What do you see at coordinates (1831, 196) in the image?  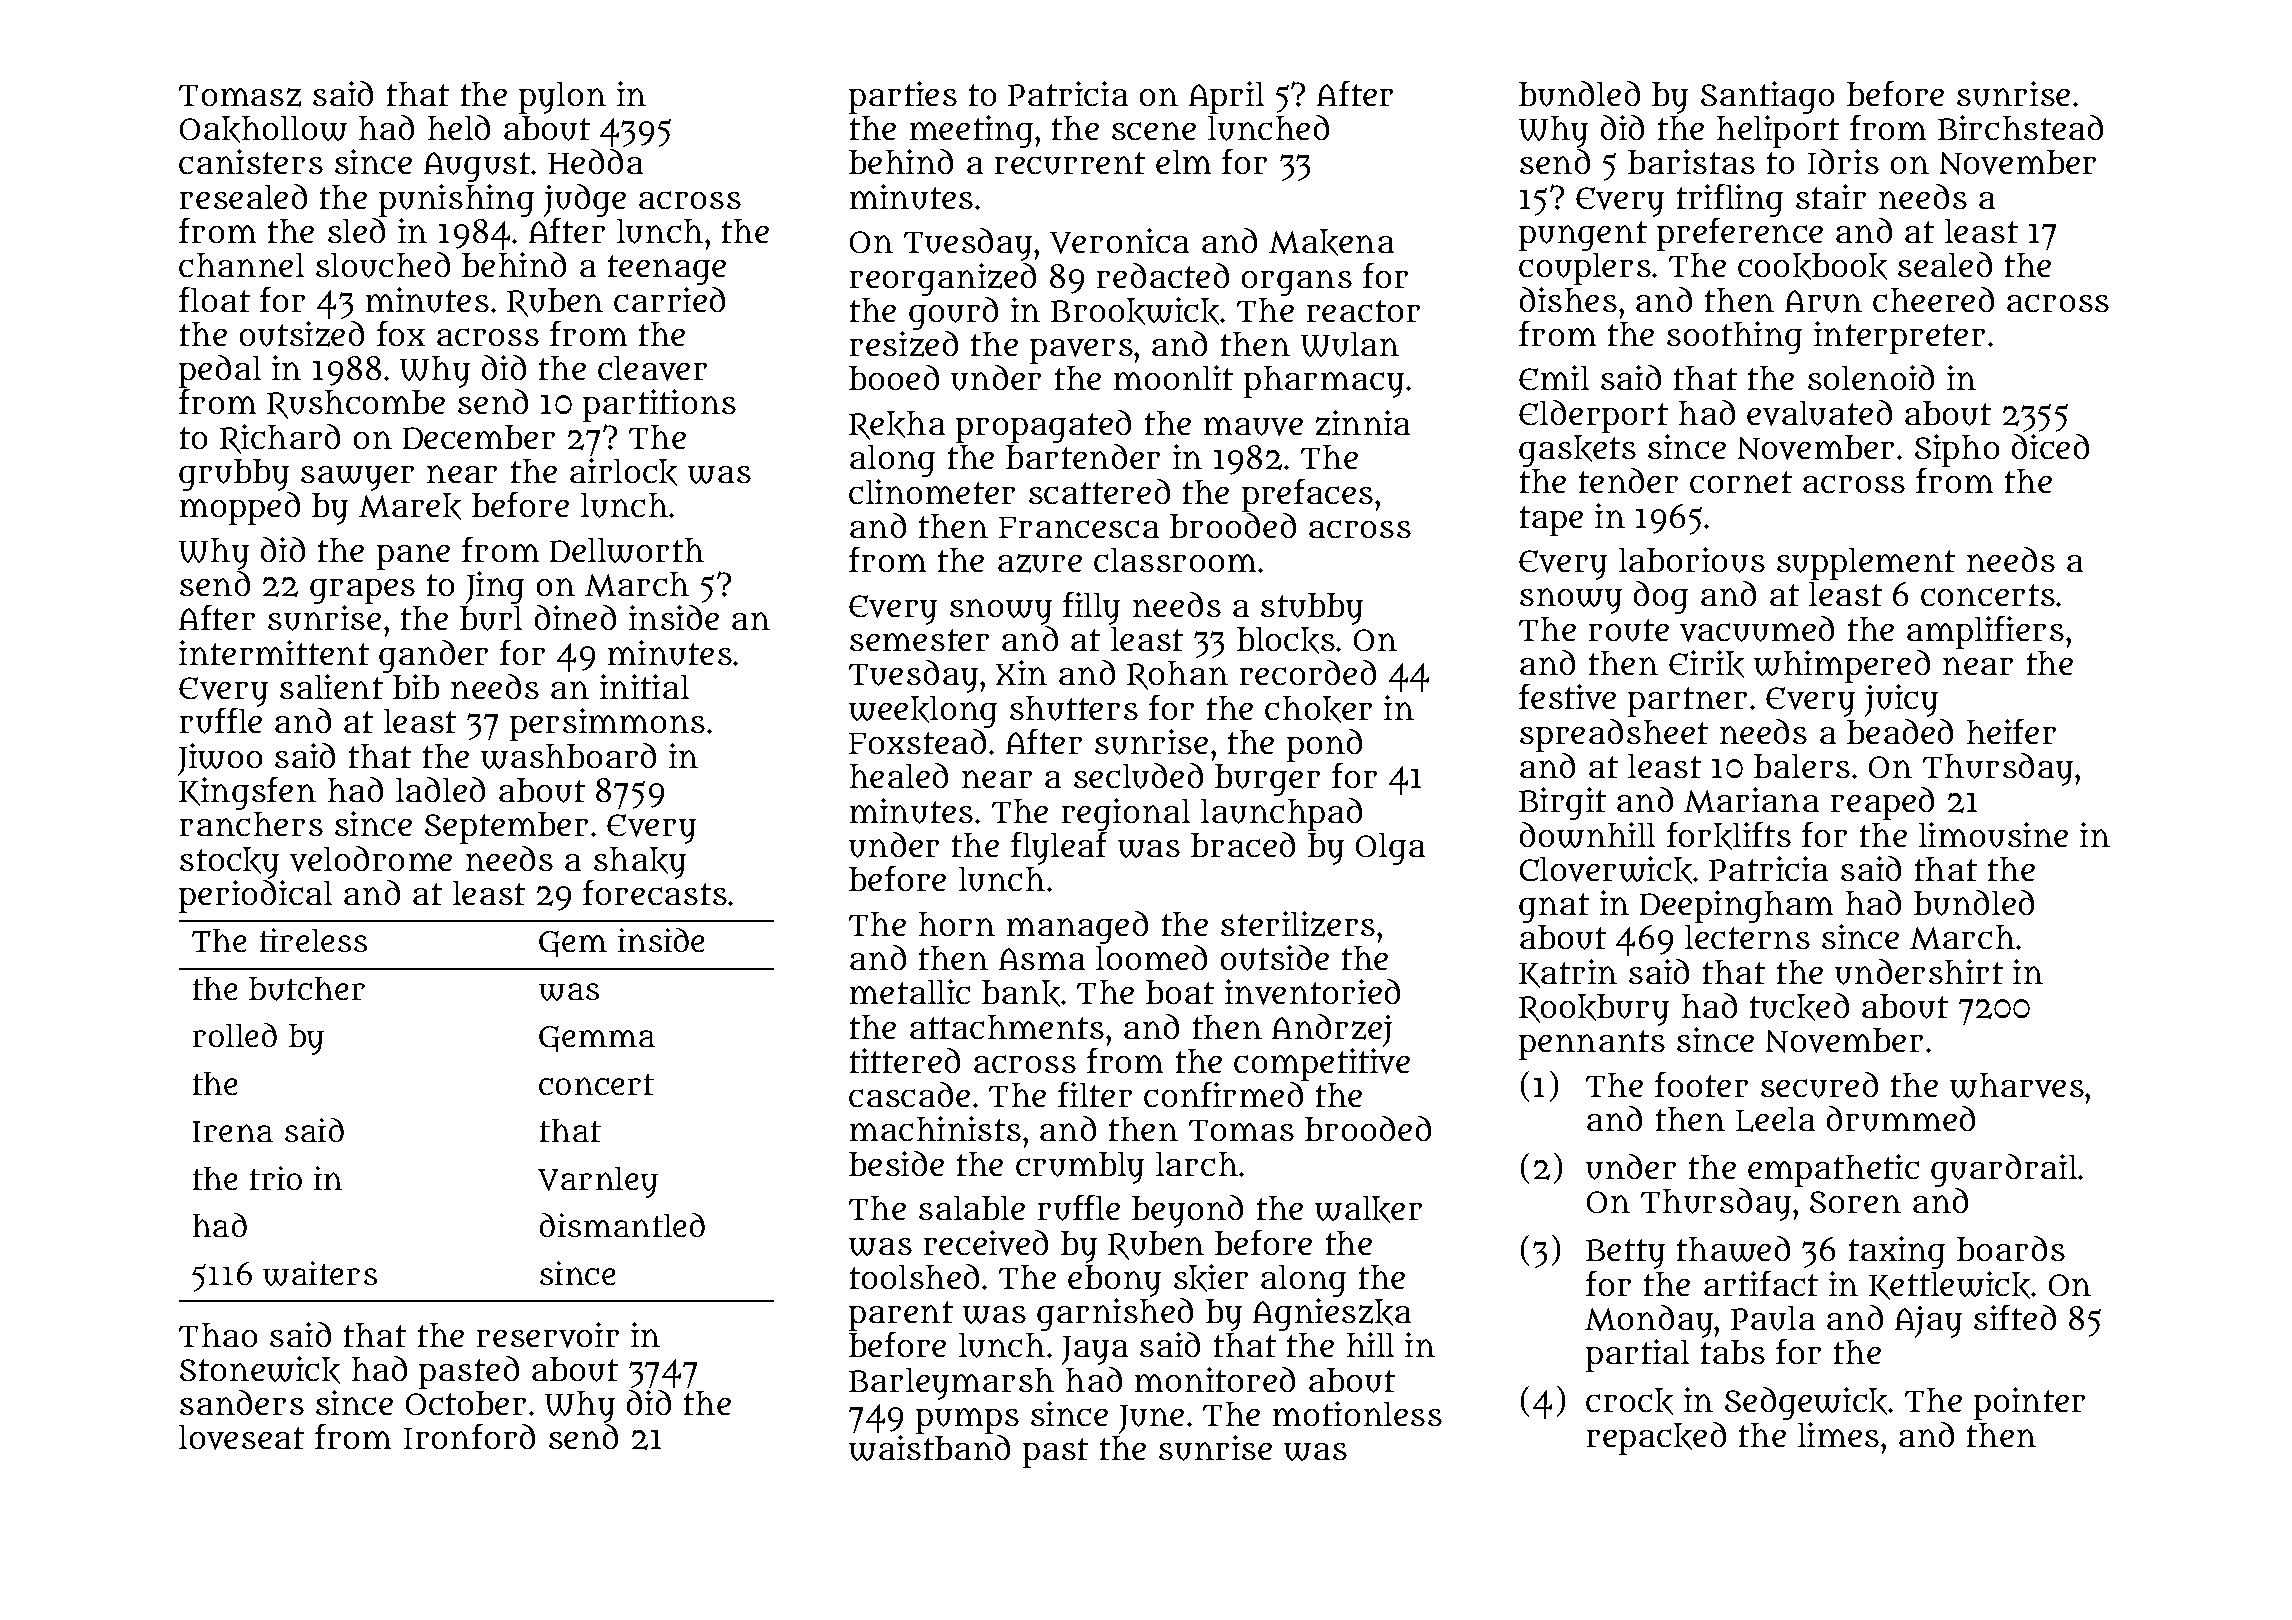 I see `stair` at bounding box center [1831, 196].
